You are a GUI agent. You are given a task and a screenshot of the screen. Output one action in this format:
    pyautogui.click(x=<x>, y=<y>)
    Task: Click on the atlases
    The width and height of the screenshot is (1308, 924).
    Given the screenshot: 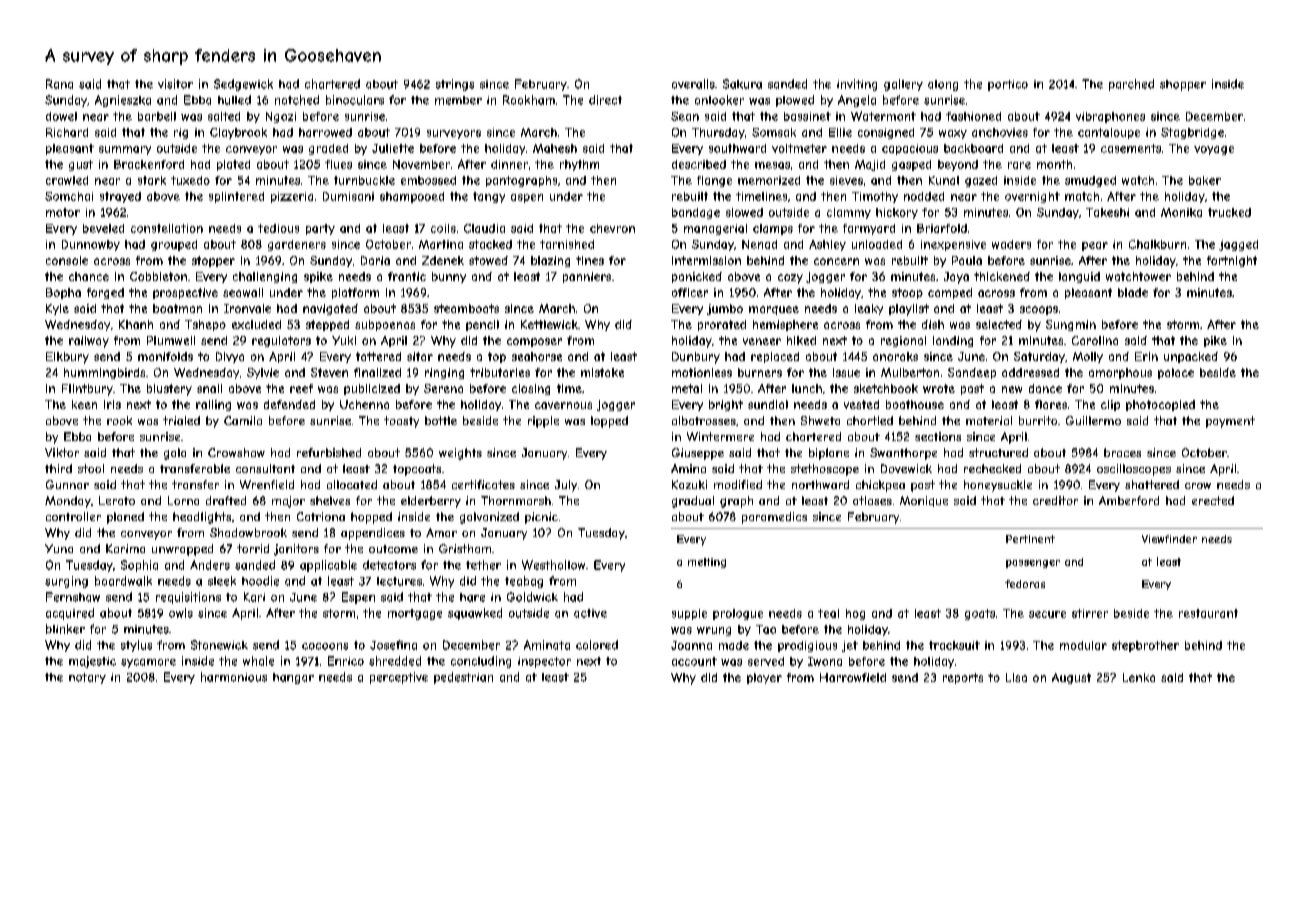 What is the action you would take?
    pyautogui.click(x=872, y=500)
